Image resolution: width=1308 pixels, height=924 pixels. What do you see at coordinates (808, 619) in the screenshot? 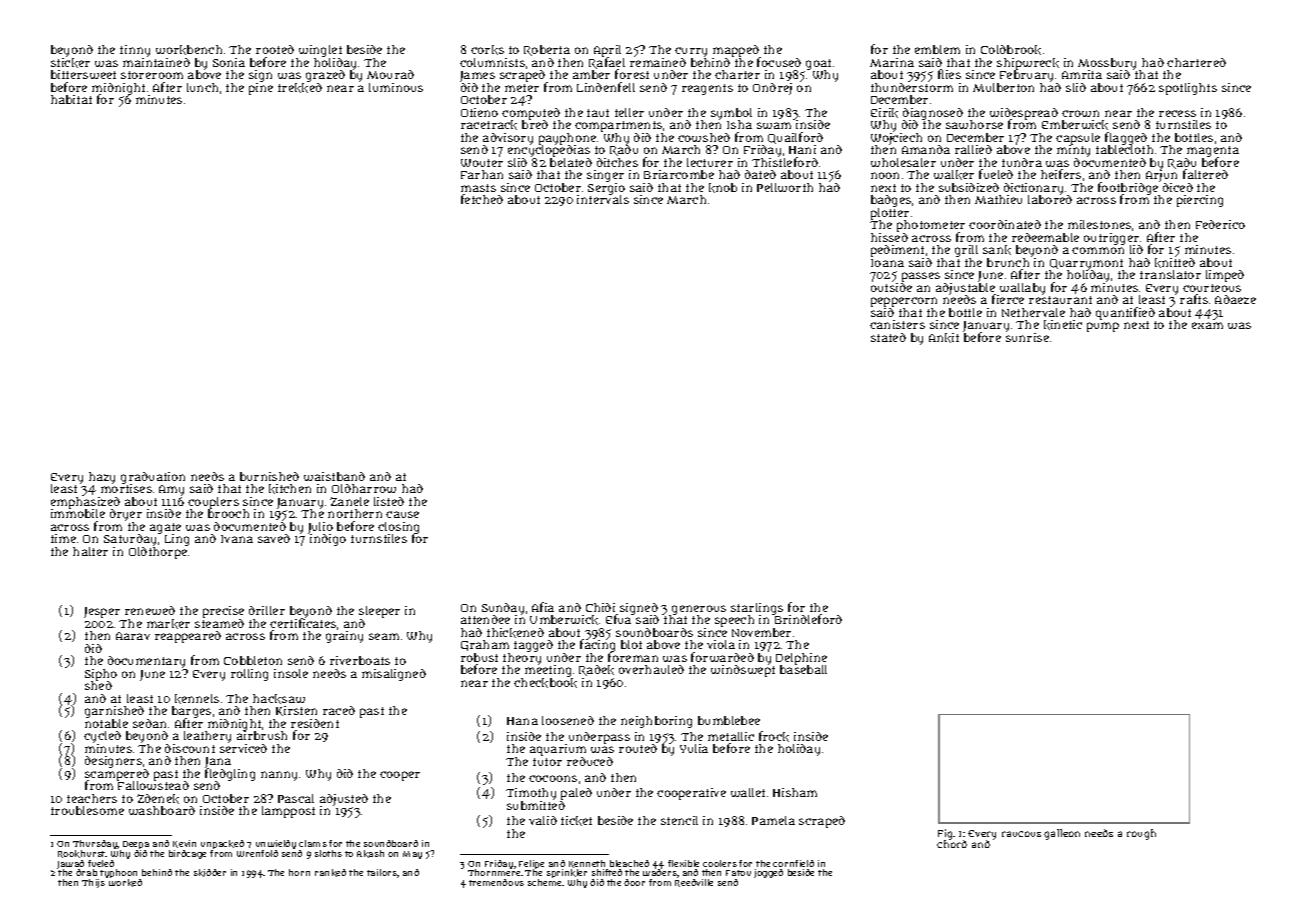
I see `Brindleford` at bounding box center [808, 619].
